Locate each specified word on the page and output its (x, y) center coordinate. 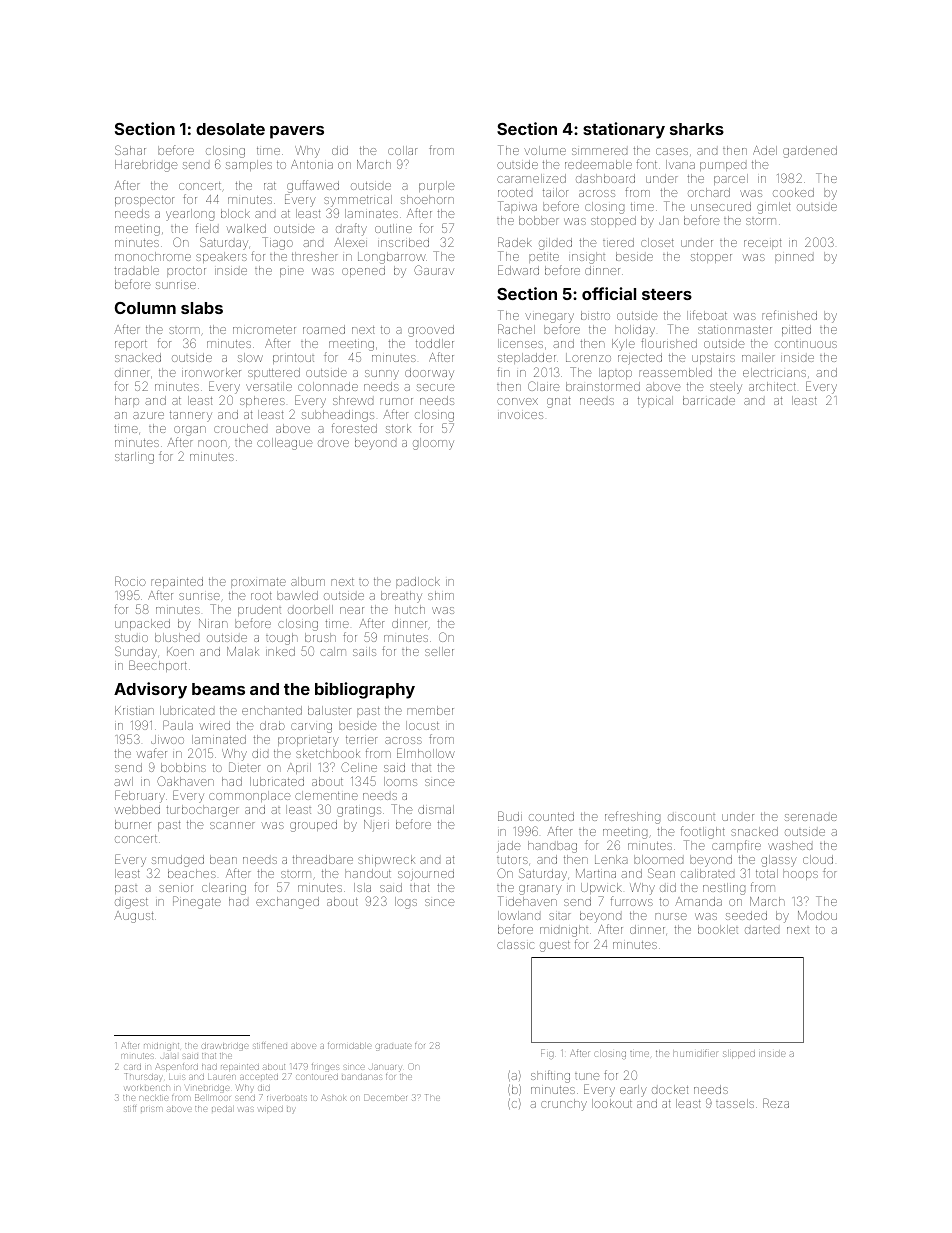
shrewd (353, 400)
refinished (789, 315)
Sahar (130, 150)
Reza (776, 1103)
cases (672, 151)
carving (311, 728)
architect (772, 386)
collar (402, 150)
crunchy (564, 1105)
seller (439, 651)
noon (212, 443)
